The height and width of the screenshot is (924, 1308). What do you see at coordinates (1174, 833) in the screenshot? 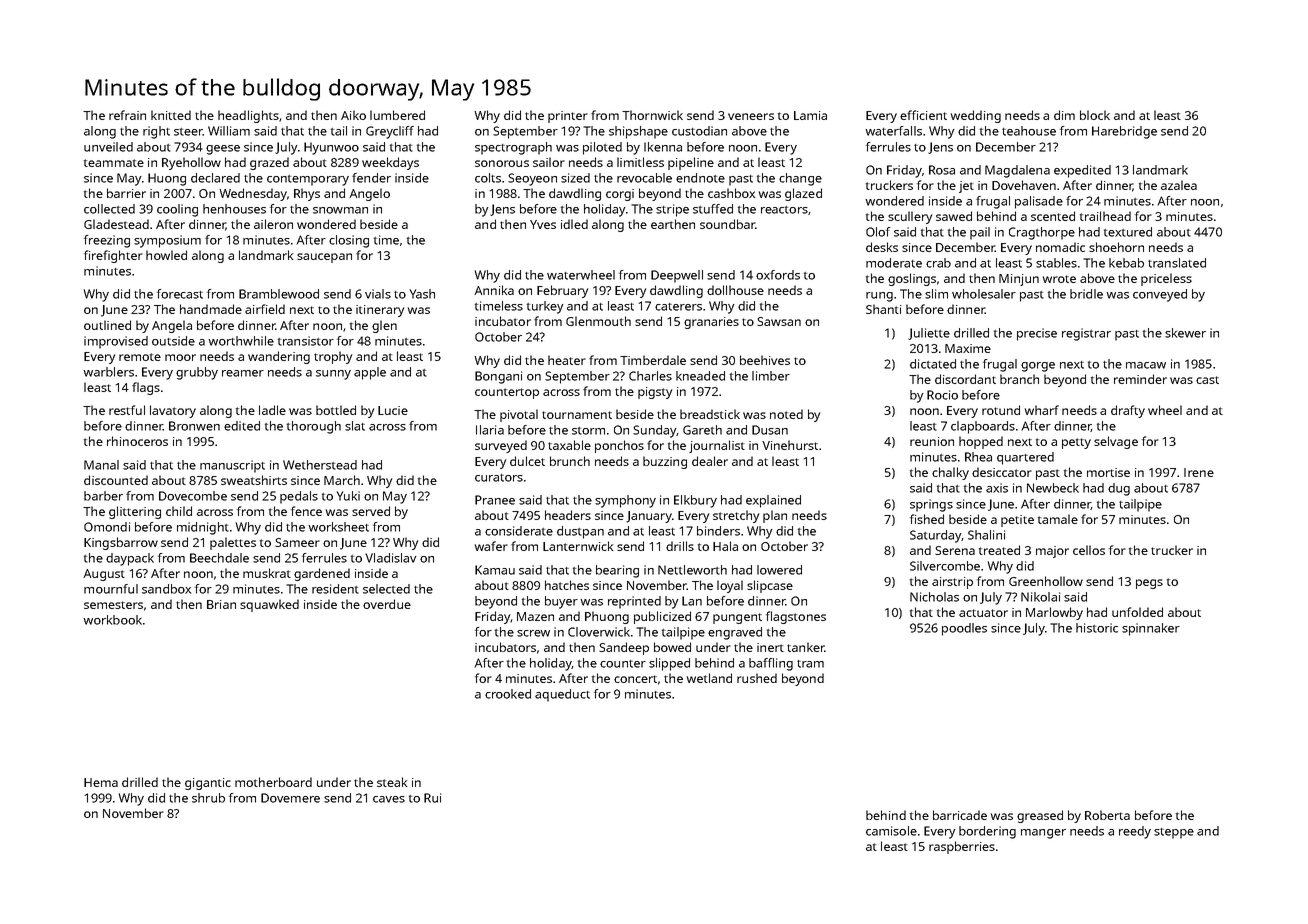
I see `steppe` at bounding box center [1174, 833].
